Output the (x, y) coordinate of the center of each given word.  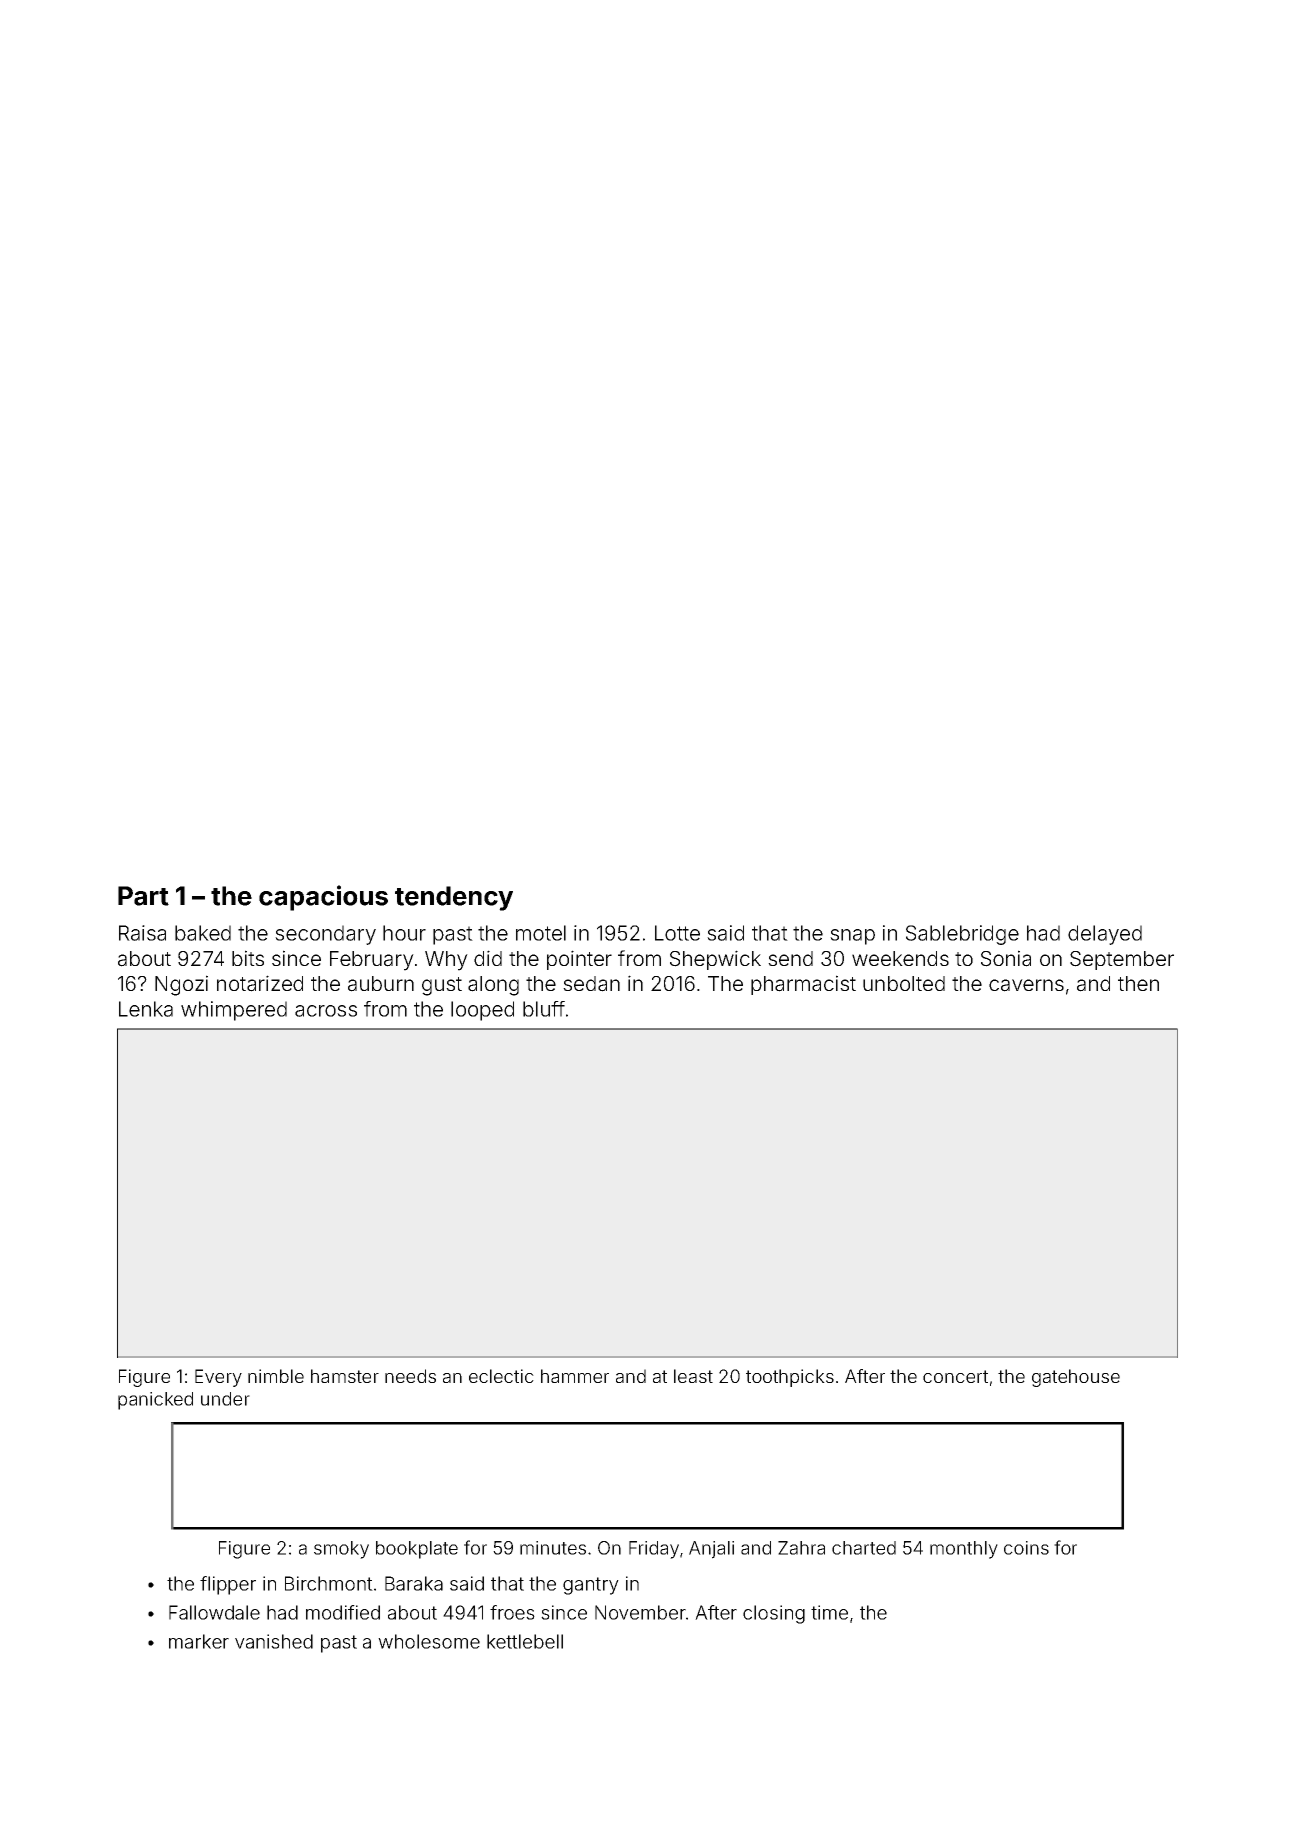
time (829, 1612)
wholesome (429, 1641)
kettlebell (525, 1641)
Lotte (677, 933)
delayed (1105, 935)
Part (143, 896)
